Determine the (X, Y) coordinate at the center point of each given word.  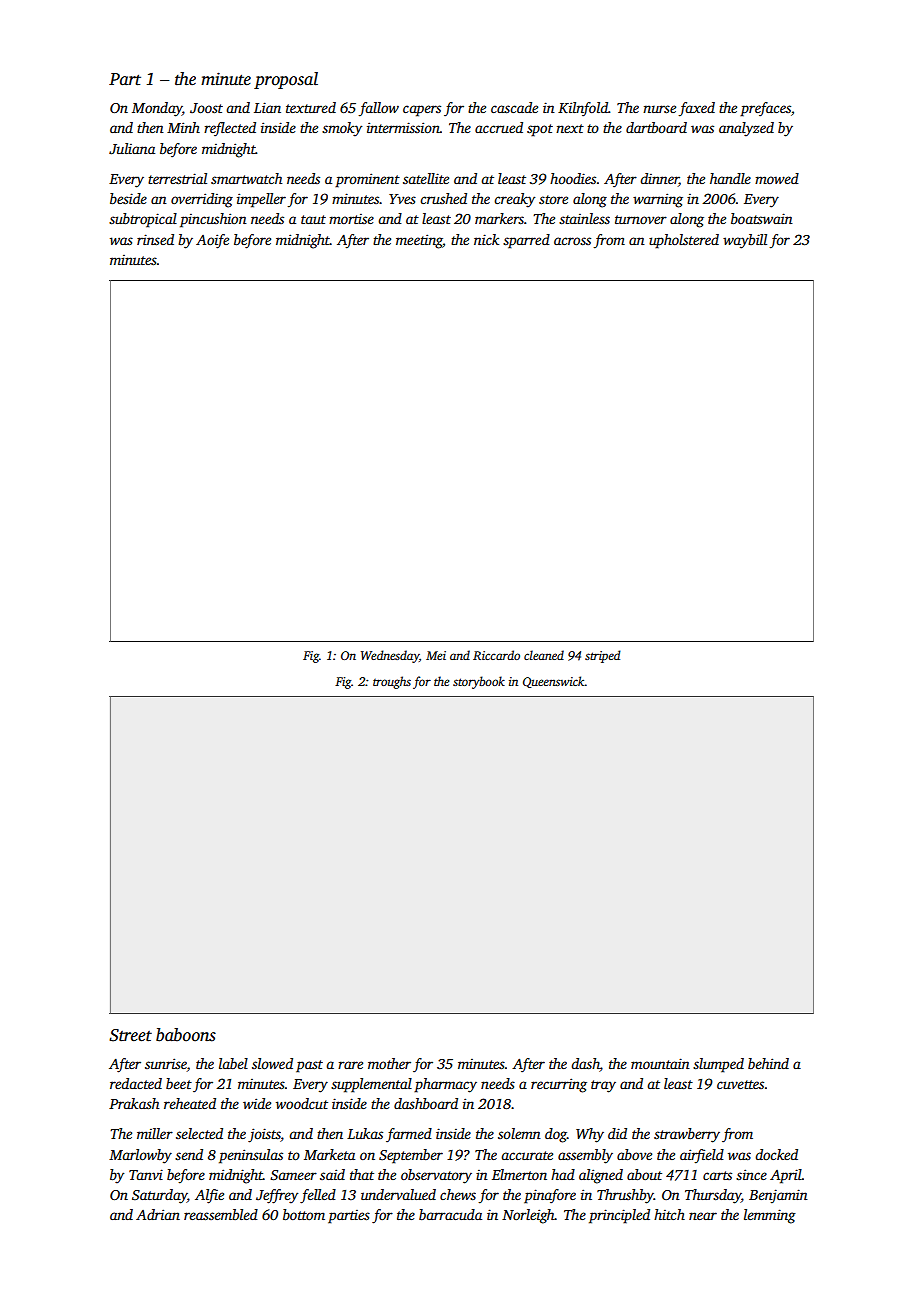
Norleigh (528, 1216)
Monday (157, 109)
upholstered (684, 241)
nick (486, 239)
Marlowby (140, 1156)
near (703, 1216)
